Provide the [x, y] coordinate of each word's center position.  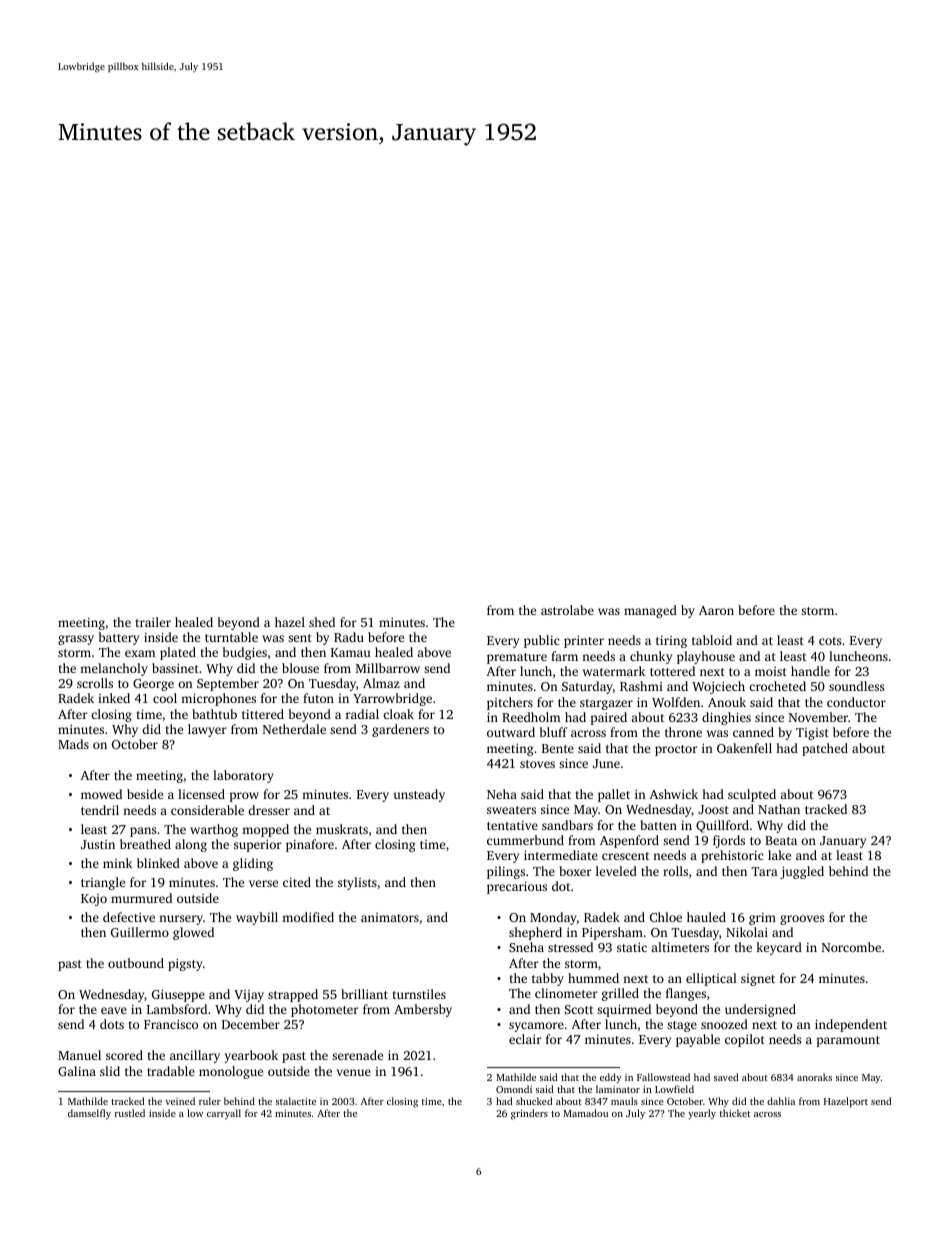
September [228, 684]
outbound [136, 963]
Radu [349, 637]
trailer [153, 622]
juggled [802, 872]
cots [830, 641]
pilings [506, 872]
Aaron [716, 610]
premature [517, 658]
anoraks [814, 1077]
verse [263, 883]
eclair [525, 1039]
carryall [224, 1114]
